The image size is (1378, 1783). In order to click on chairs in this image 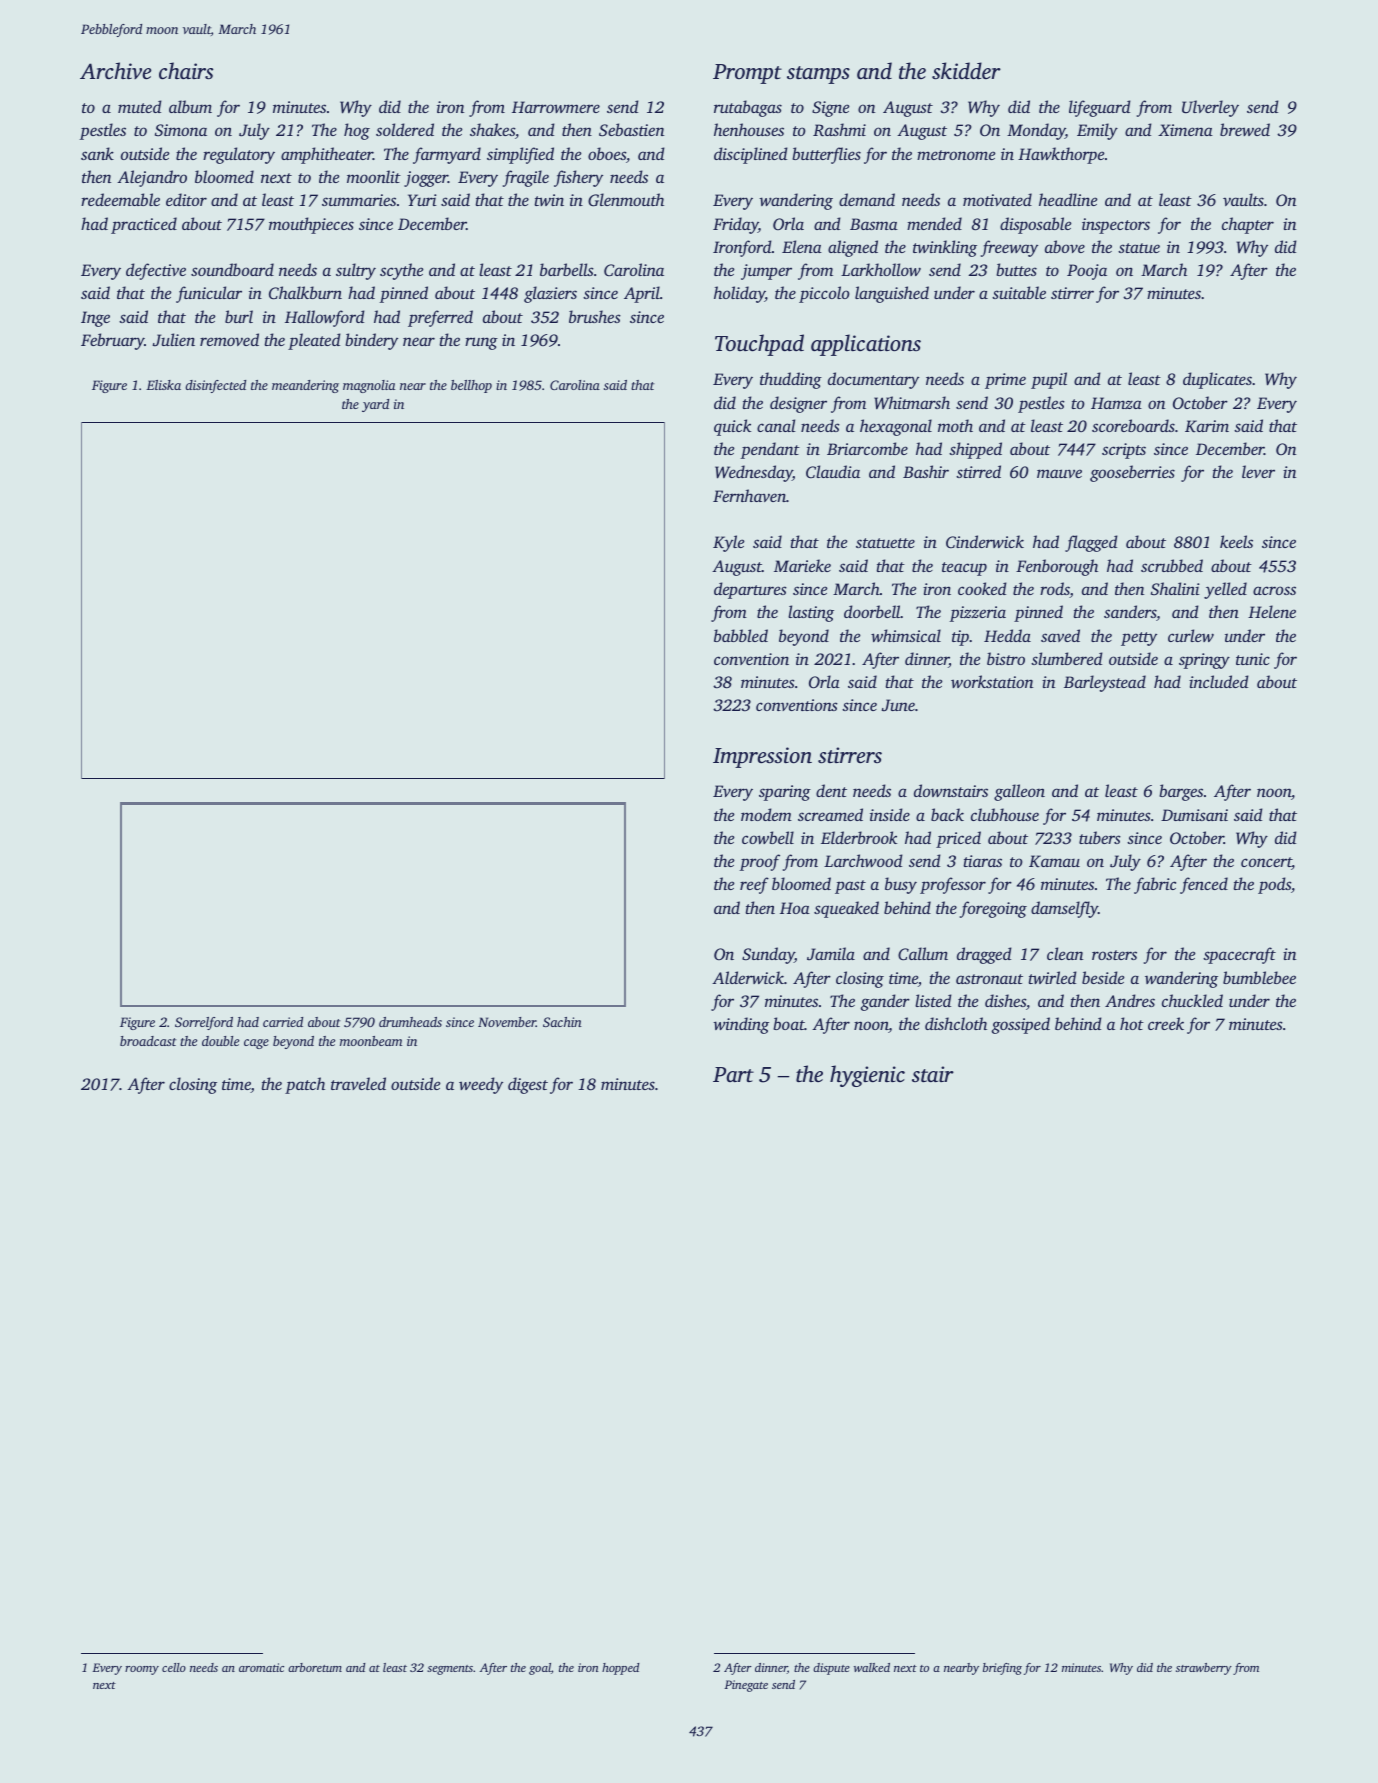, I will do `click(186, 70)`.
